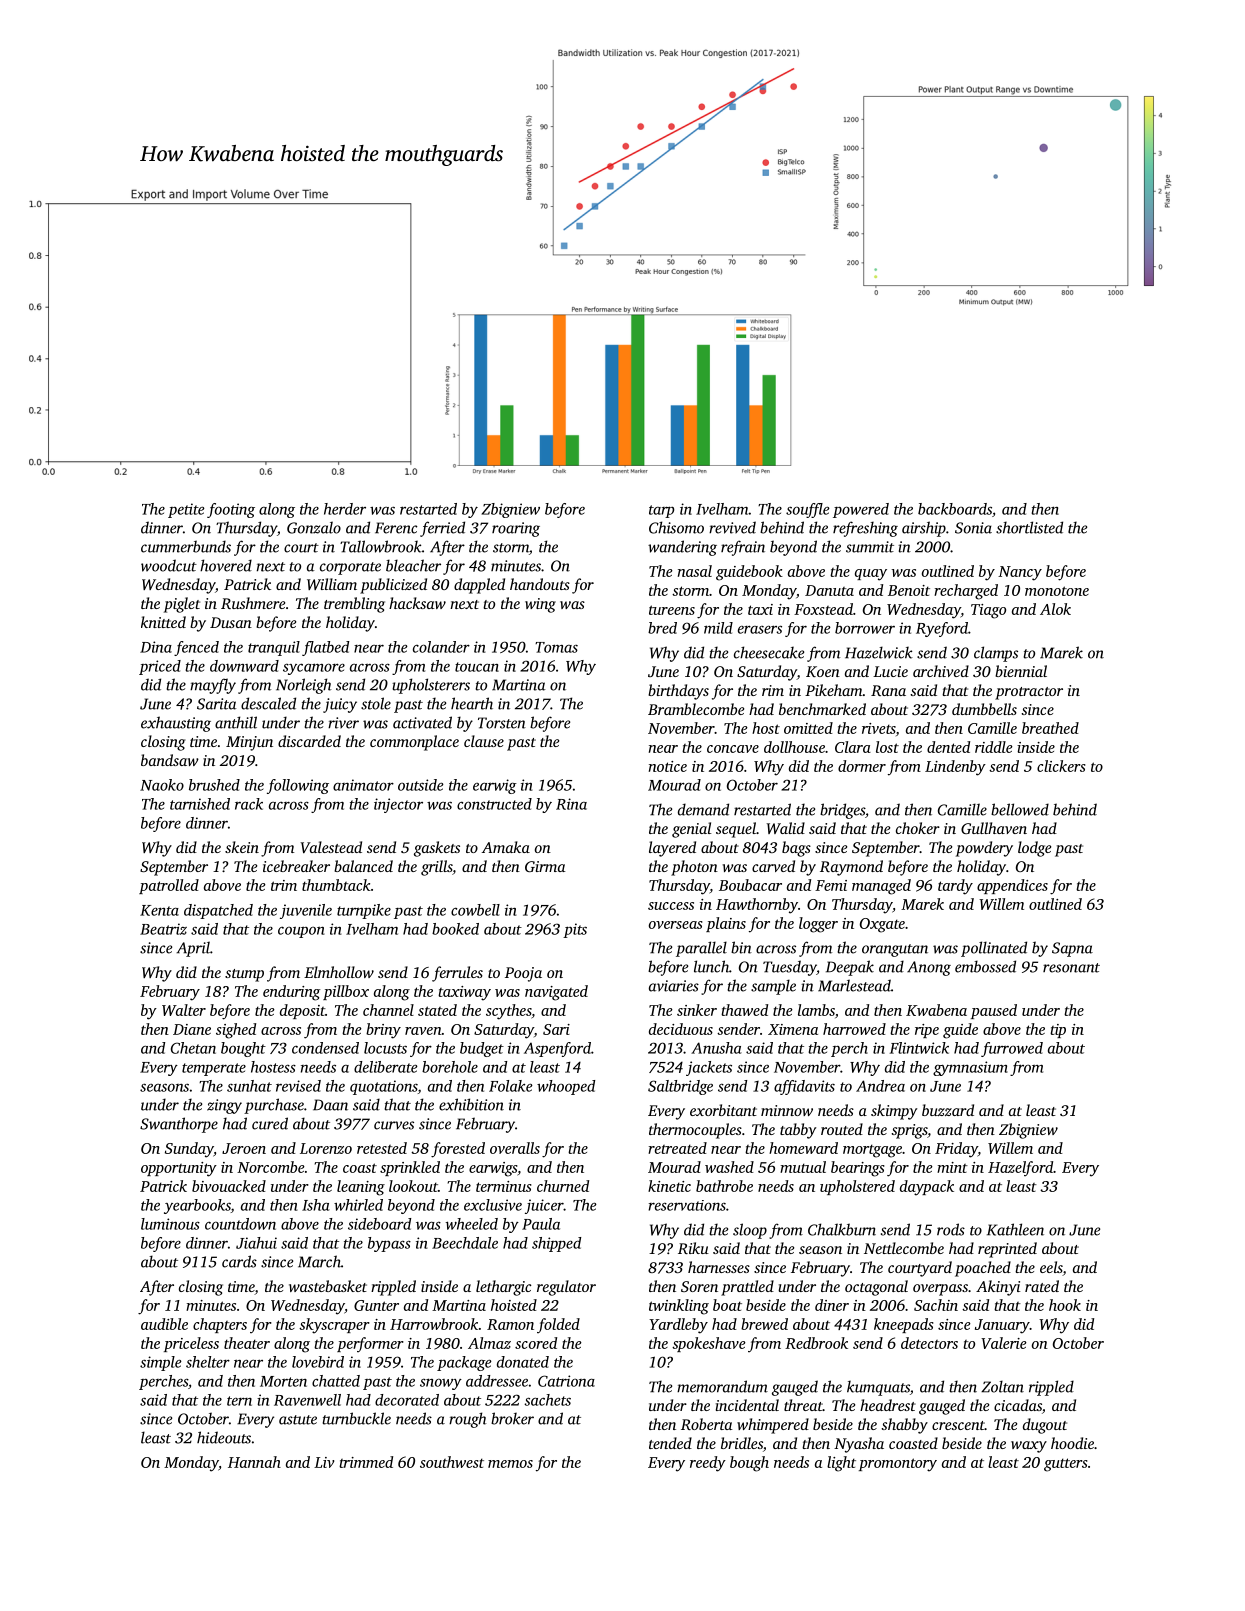  What do you see at coordinates (850, 968) in the image?
I see `Deepak` at bounding box center [850, 968].
